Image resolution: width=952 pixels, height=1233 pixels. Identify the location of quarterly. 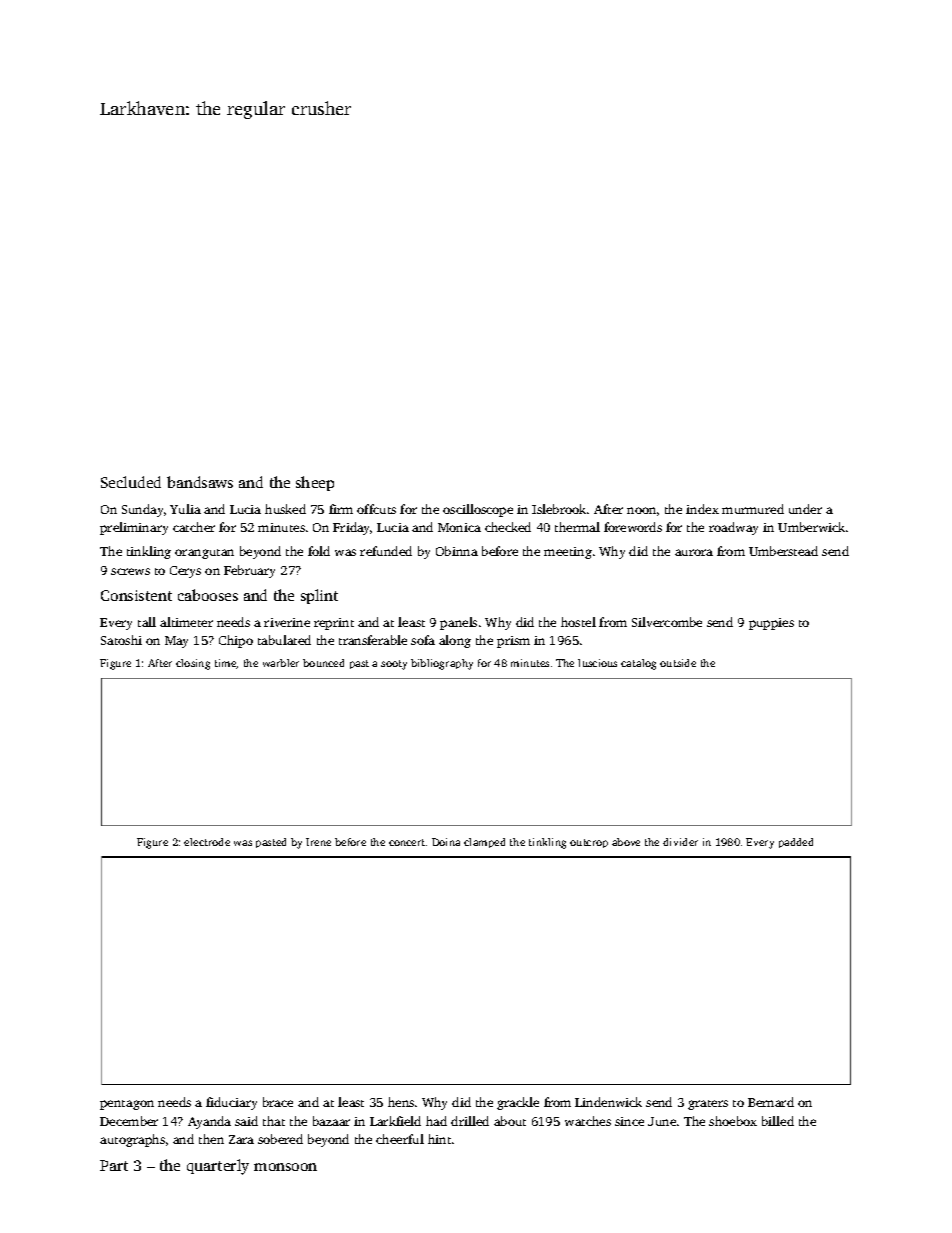
(218, 1167).
